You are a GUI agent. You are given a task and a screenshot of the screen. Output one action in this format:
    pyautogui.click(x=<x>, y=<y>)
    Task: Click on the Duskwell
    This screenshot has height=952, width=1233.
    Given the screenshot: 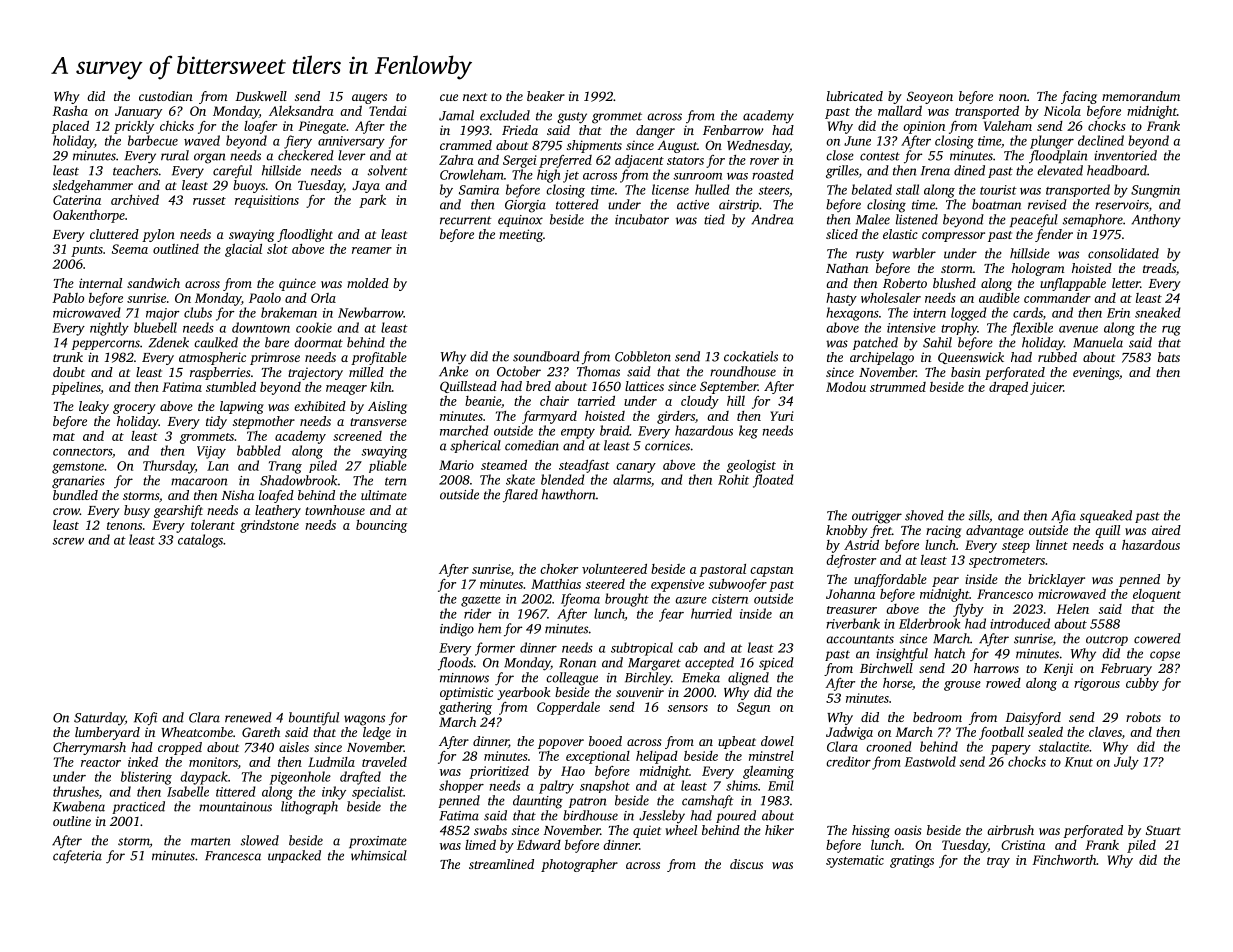 What is the action you would take?
    pyautogui.click(x=261, y=96)
